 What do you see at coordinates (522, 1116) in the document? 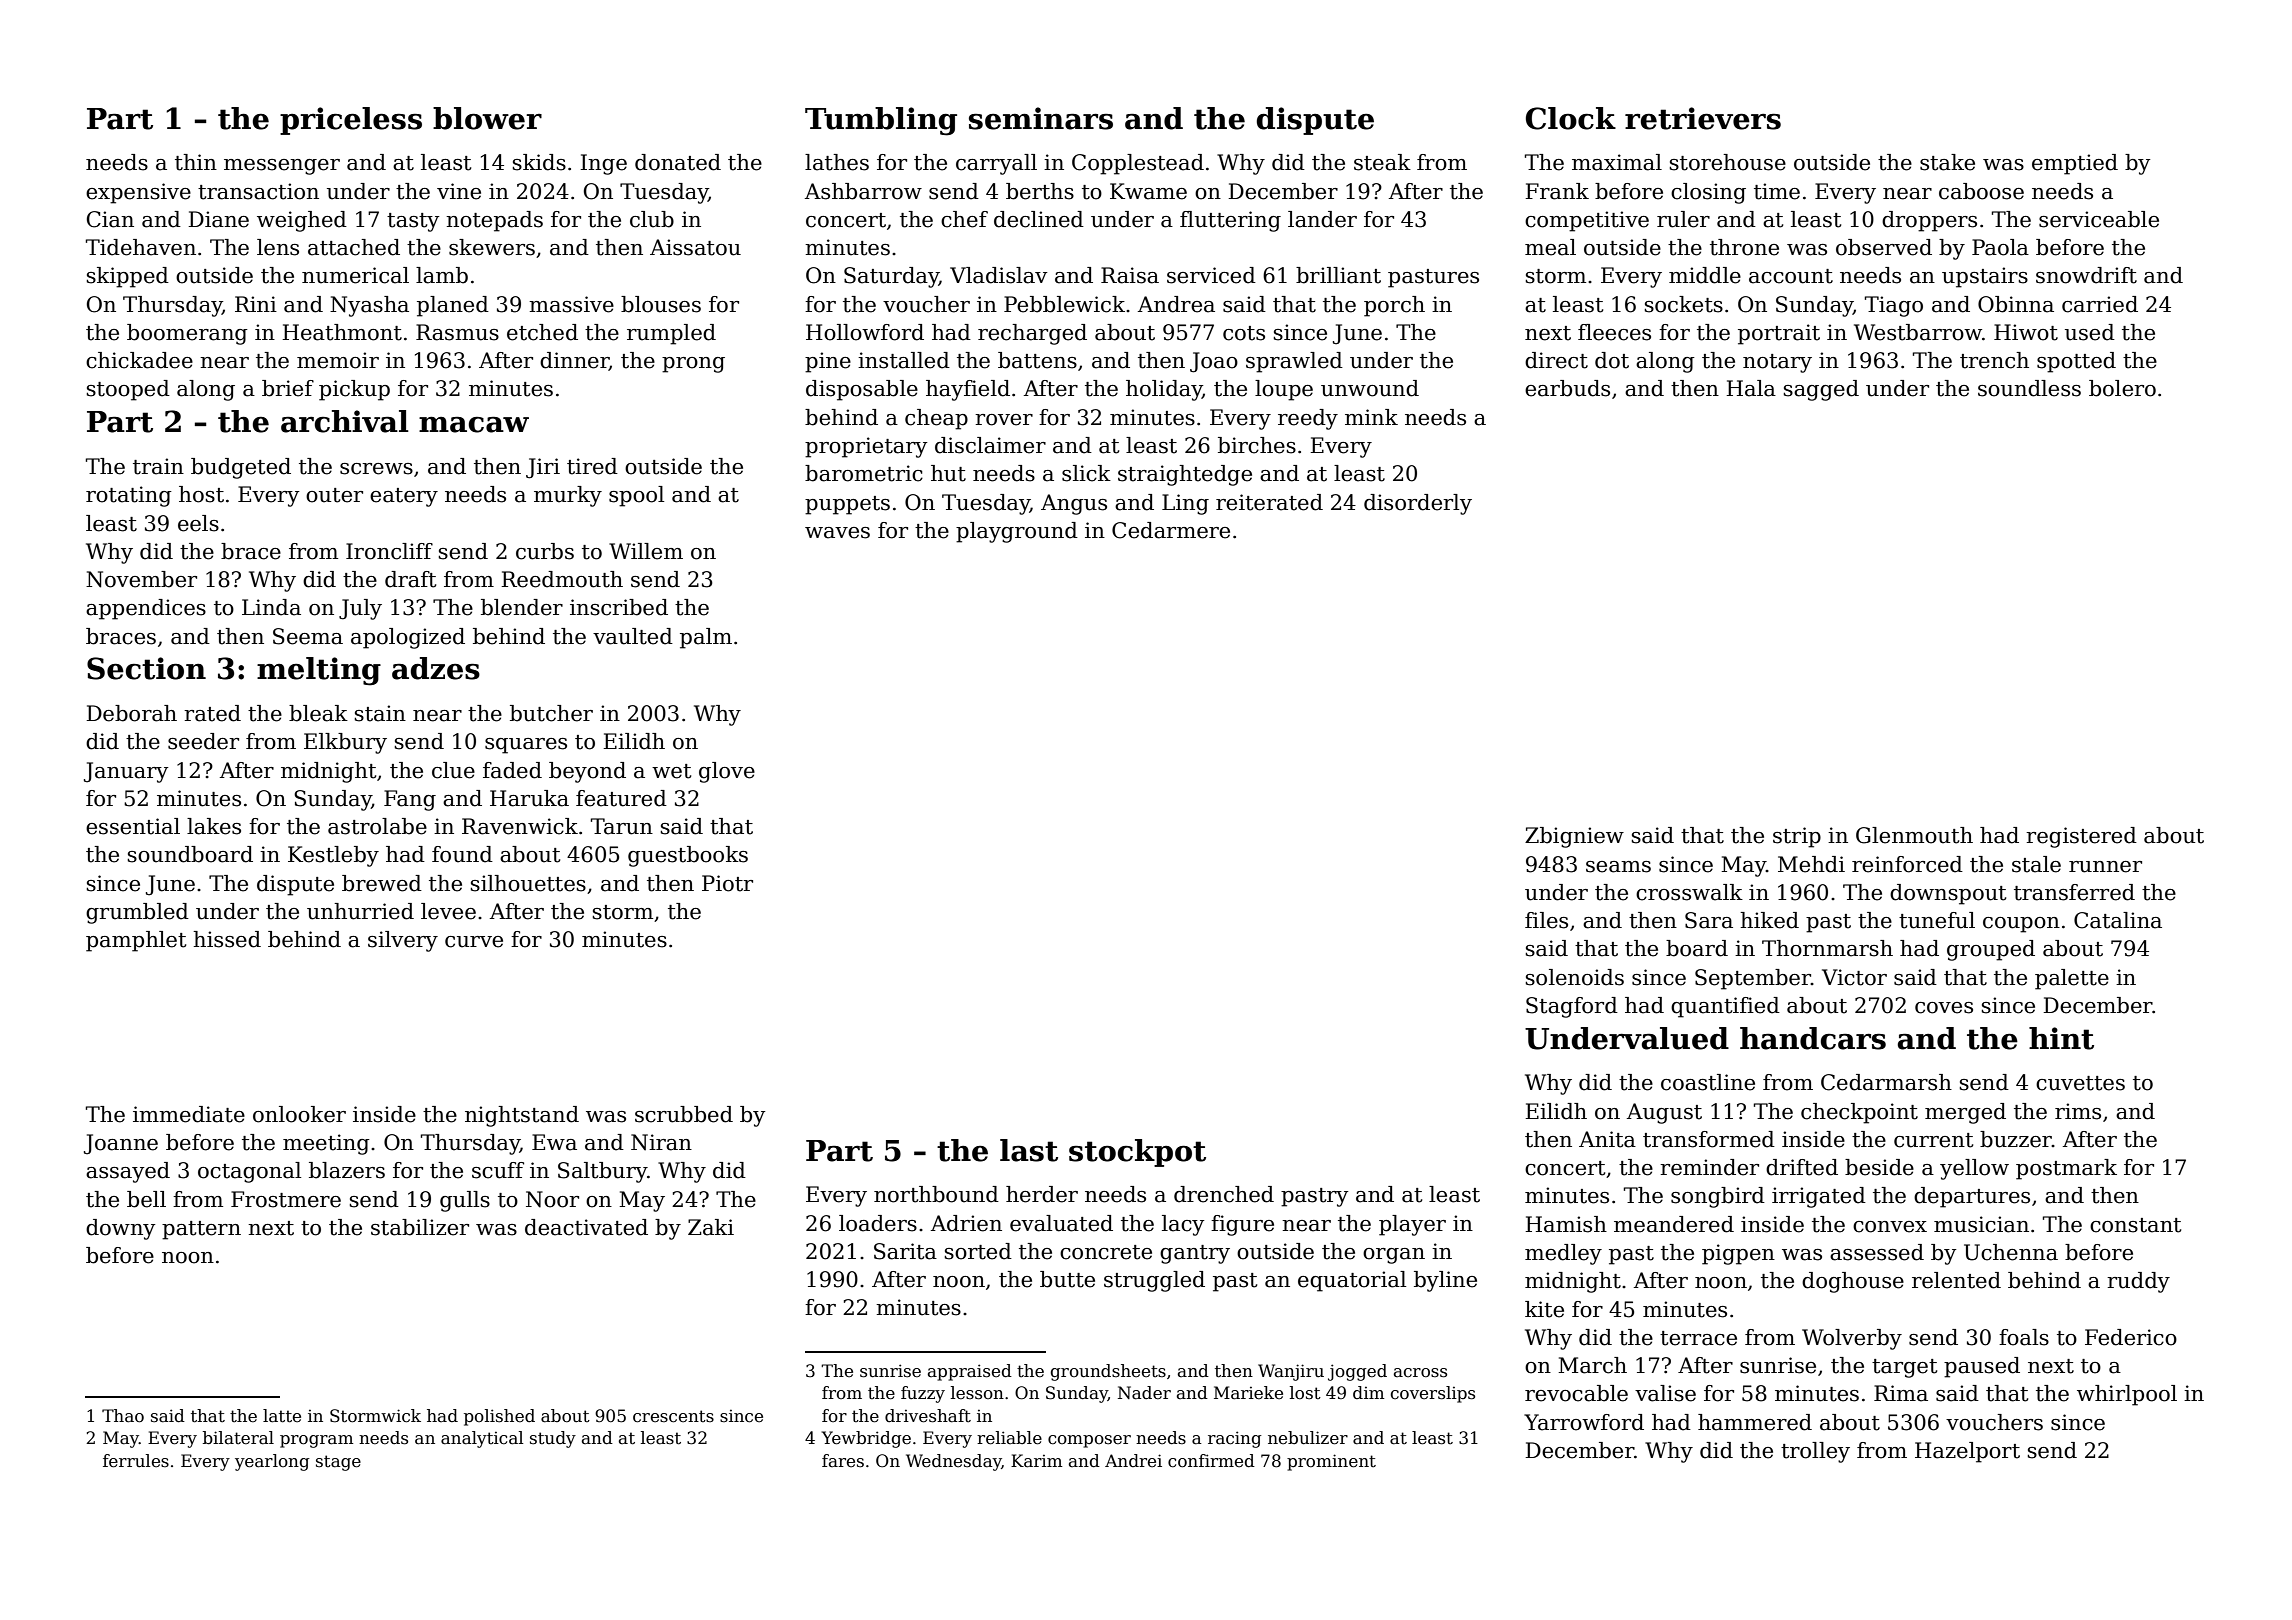
I see `nightstand` at bounding box center [522, 1116].
